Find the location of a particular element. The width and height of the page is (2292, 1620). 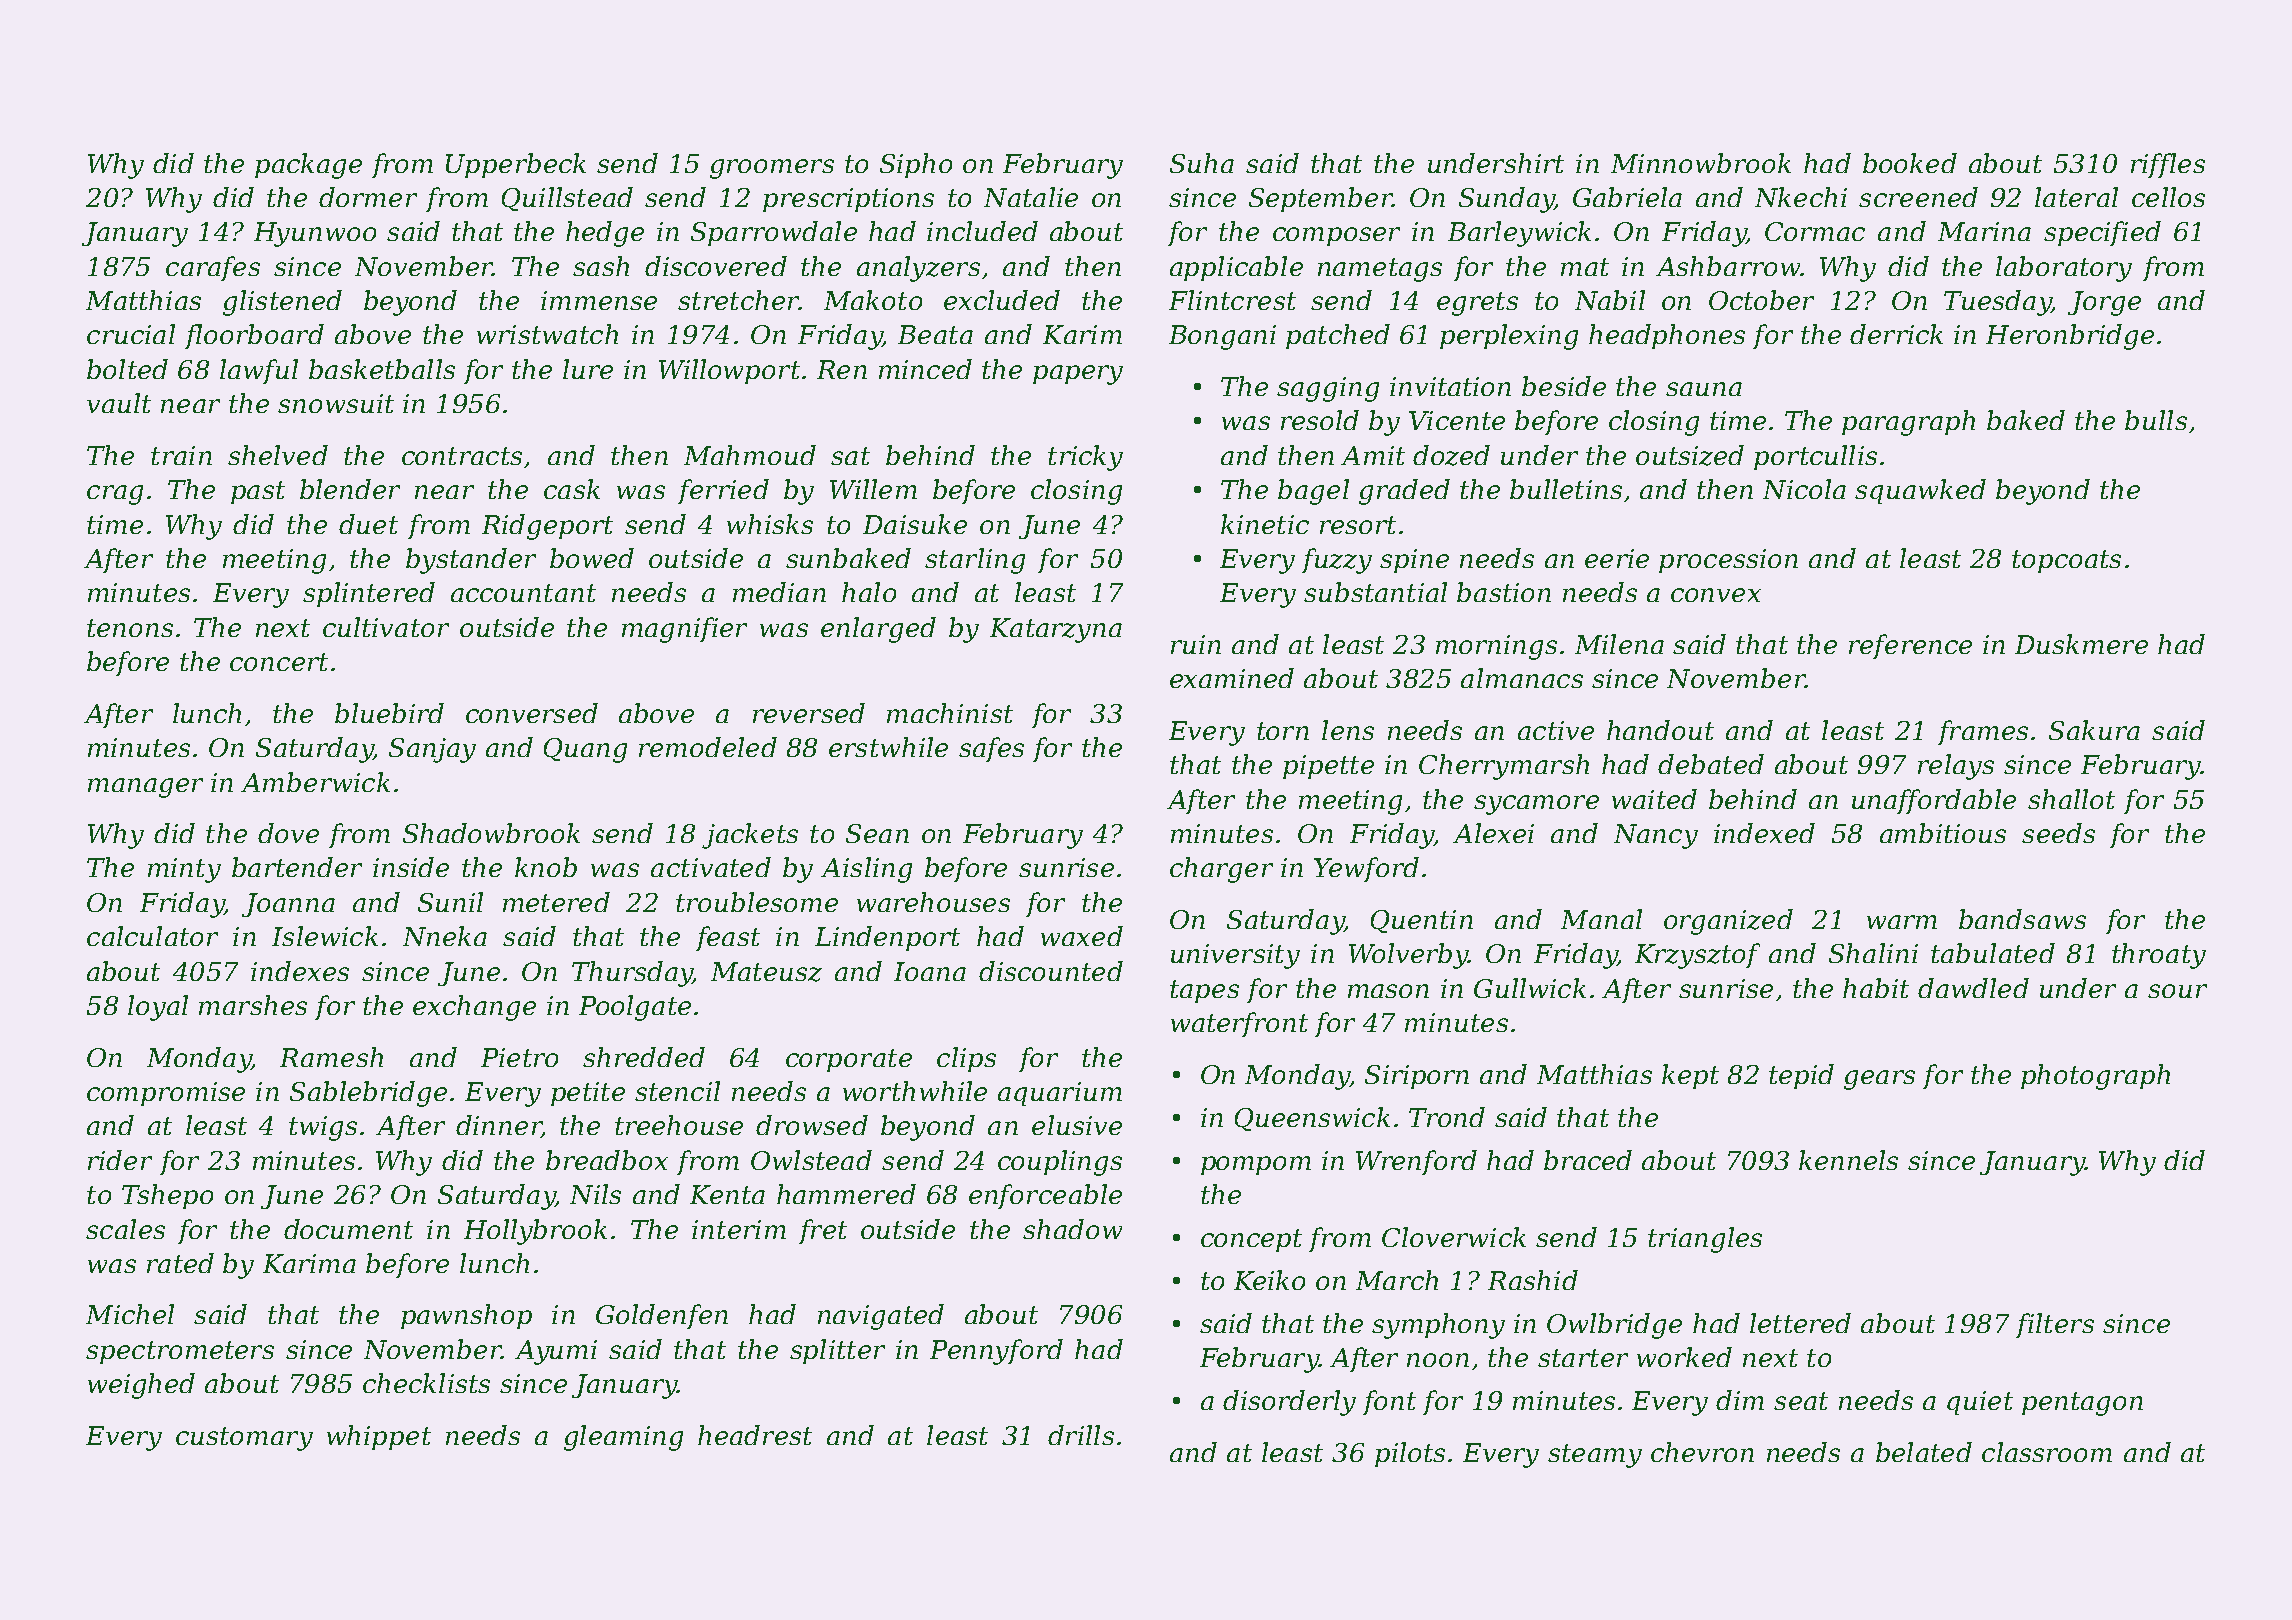

bulls is located at coordinates (2156, 420).
